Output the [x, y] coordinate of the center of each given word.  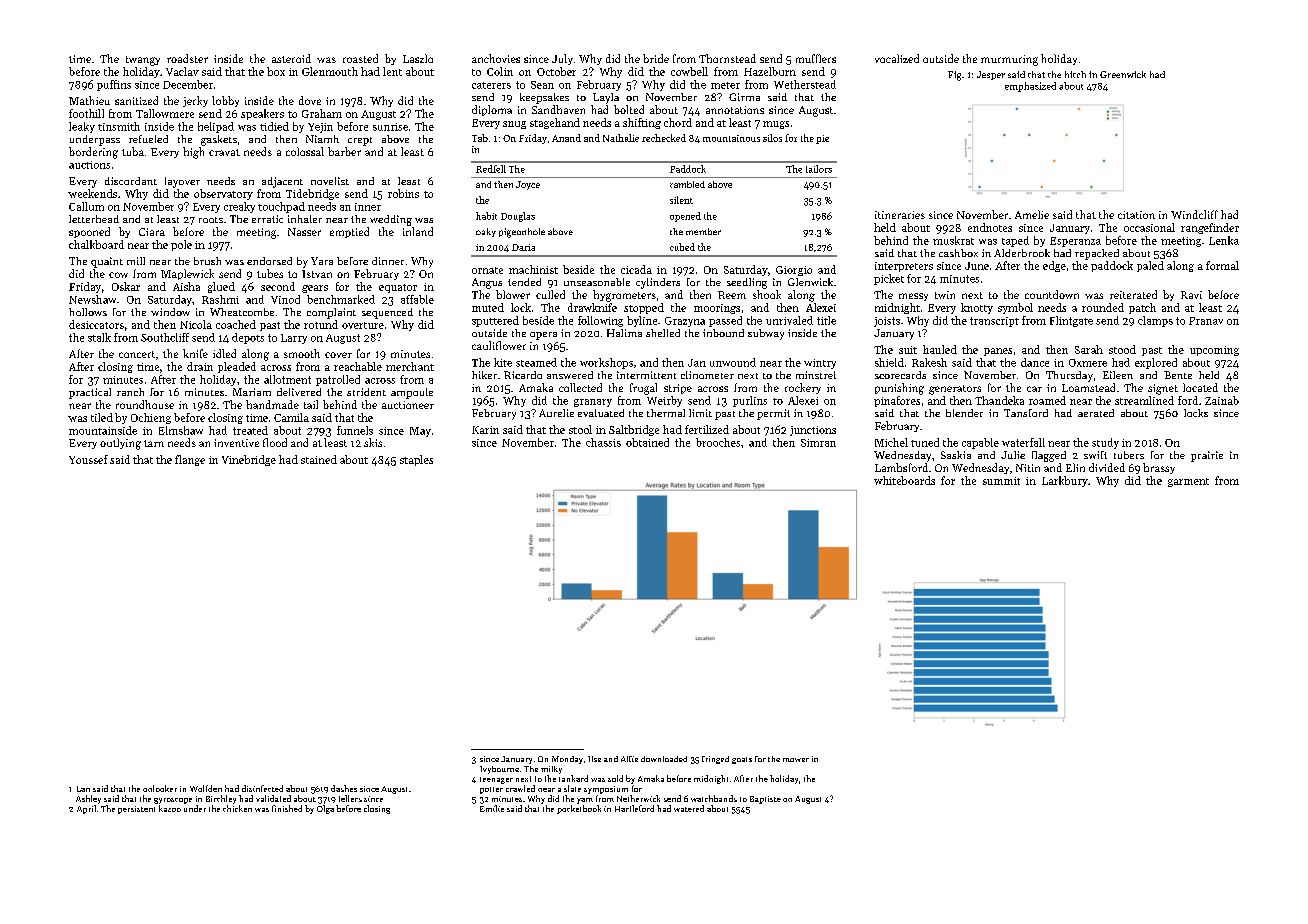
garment [1188, 482]
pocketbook [579, 809]
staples [416, 460]
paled [1150, 266]
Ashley [88, 799]
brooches [718, 442]
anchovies [496, 58]
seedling [747, 283]
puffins [114, 85]
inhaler [305, 219]
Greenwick [1123, 74]
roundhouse [145, 404]
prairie [1207, 456]
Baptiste [765, 800]
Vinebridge [249, 460]
